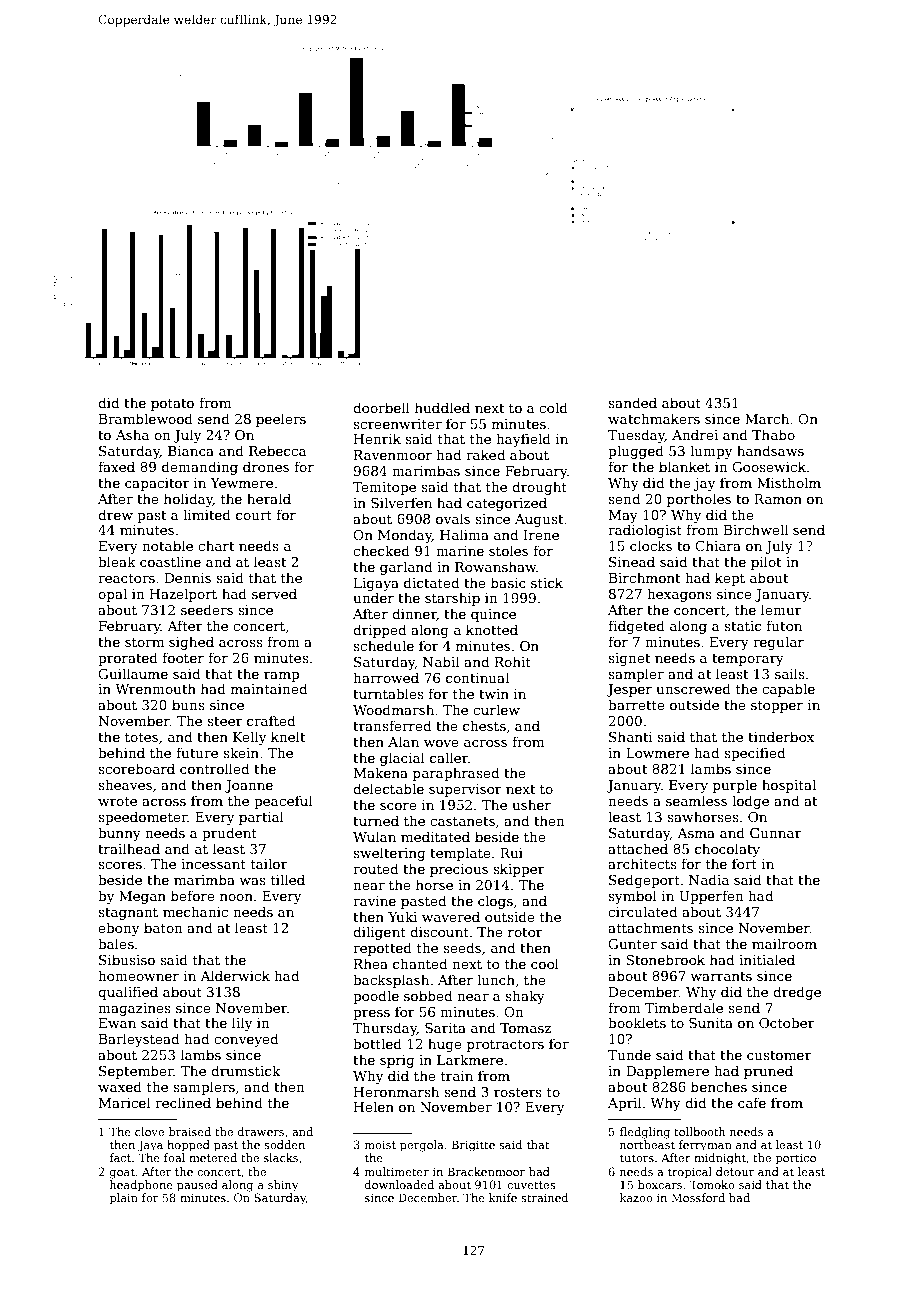 Image resolution: width=924 pixels, height=1308 pixels. Describe the element at coordinates (442, 407) in the screenshot. I see `huddled` at that location.
